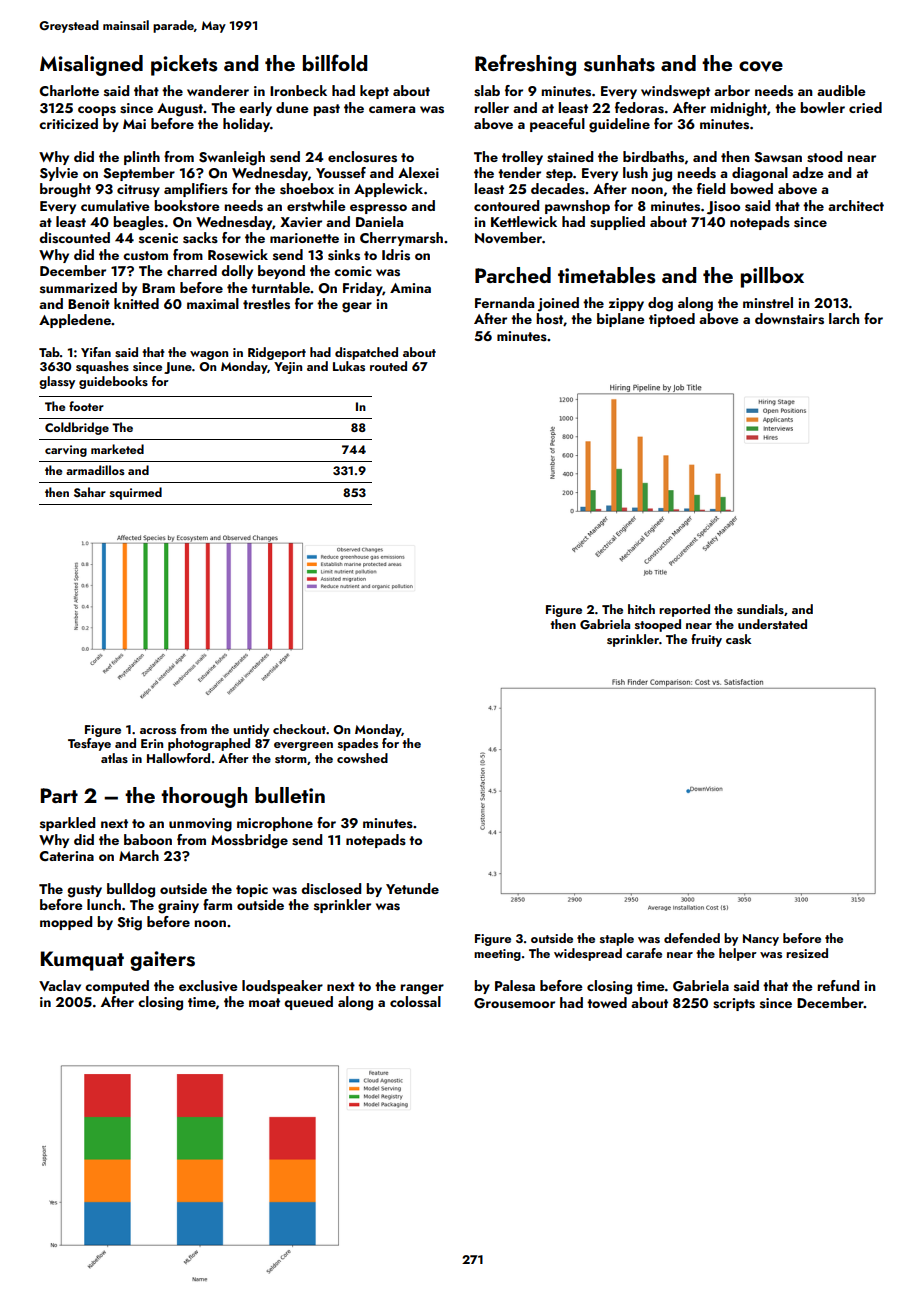 Image resolution: width=924 pixels, height=1308 pixels. What do you see at coordinates (184, 65) in the screenshot?
I see `pickets` at bounding box center [184, 65].
